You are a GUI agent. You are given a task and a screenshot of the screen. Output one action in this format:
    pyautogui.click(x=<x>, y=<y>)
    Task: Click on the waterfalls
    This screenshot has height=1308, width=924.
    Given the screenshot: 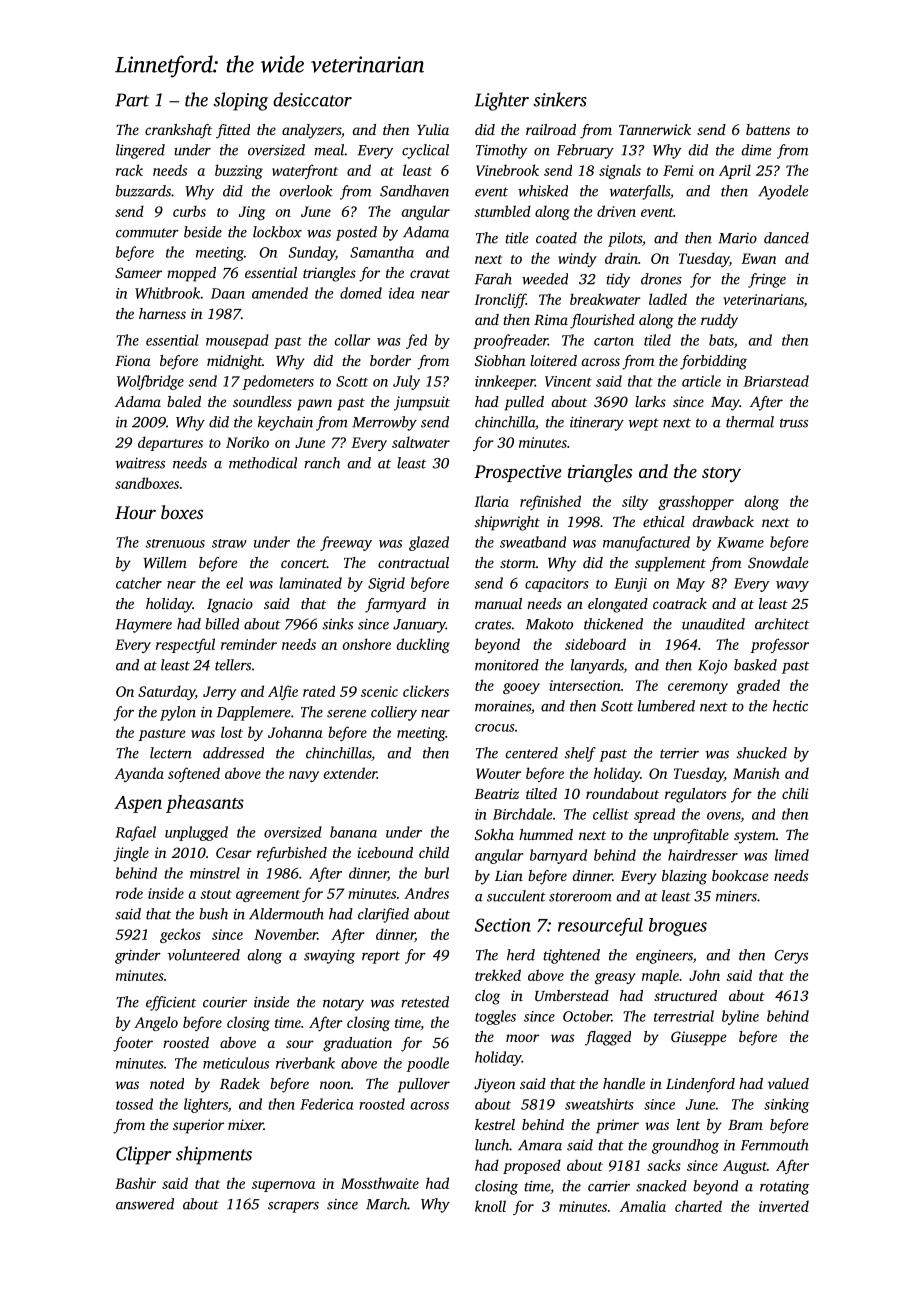 What is the action you would take?
    pyautogui.click(x=640, y=192)
